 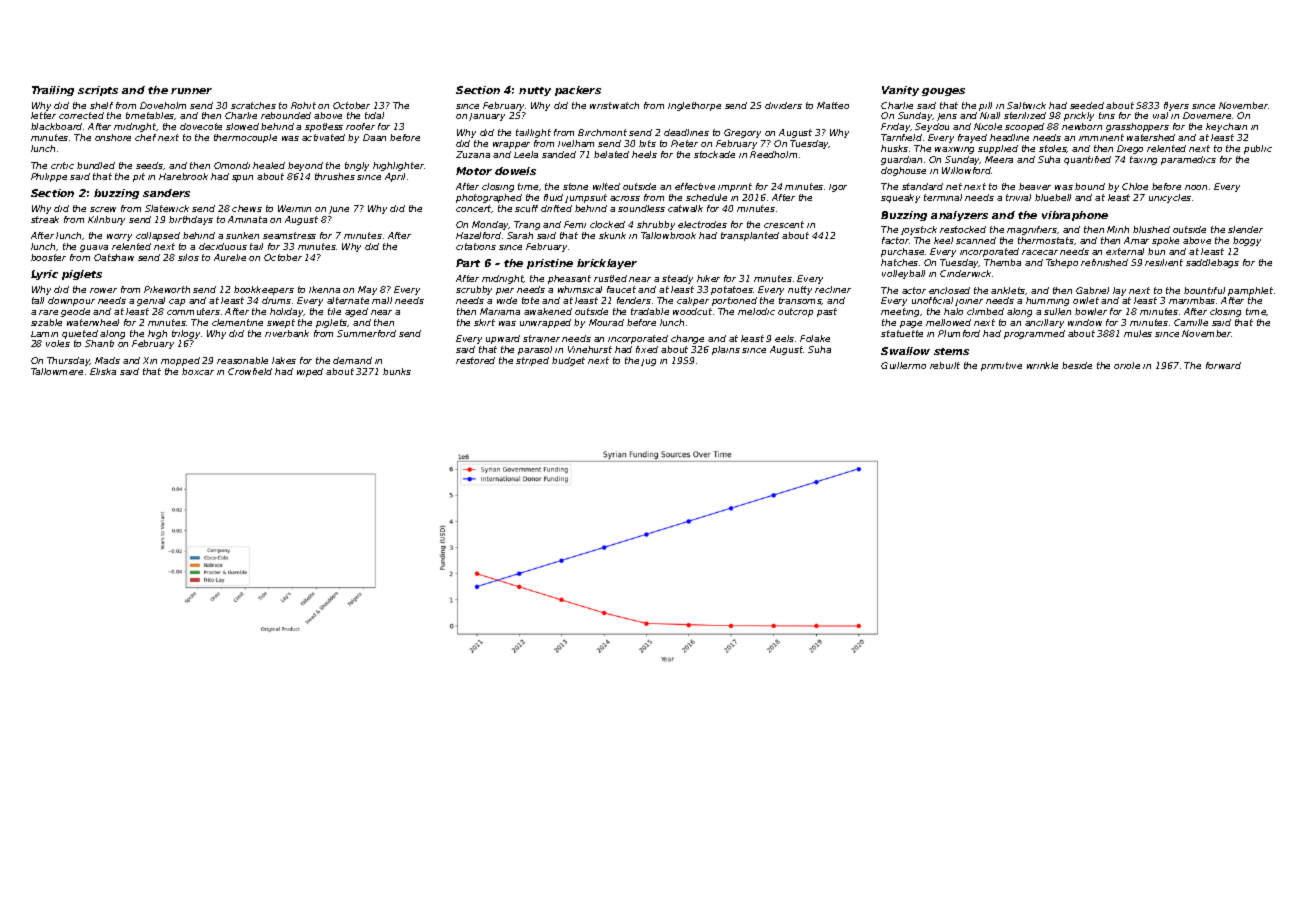 I want to click on Doveholm, so click(x=163, y=105).
